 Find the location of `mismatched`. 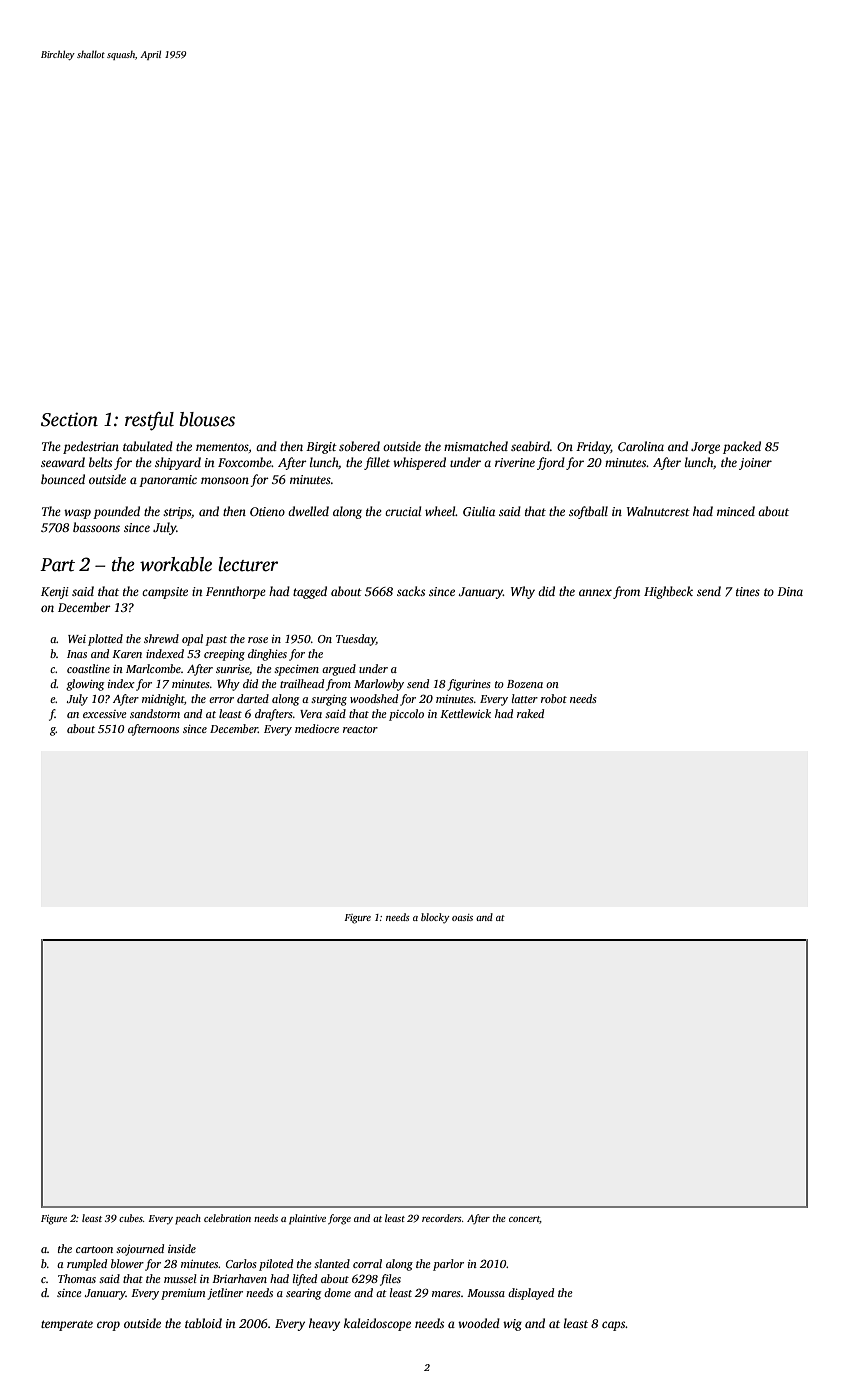

mismatched is located at coordinates (476, 446).
